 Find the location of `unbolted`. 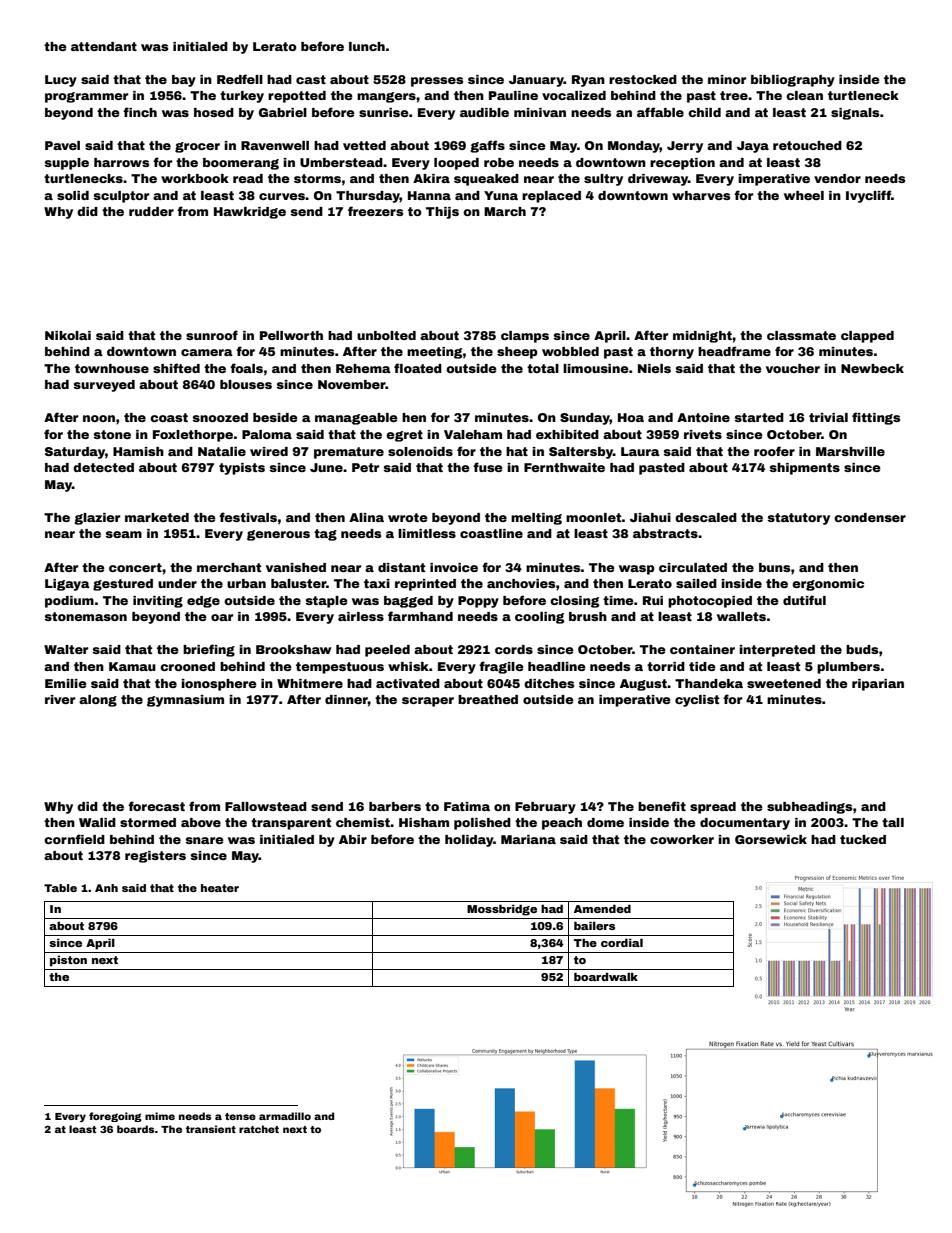

unbolted is located at coordinates (386, 335).
